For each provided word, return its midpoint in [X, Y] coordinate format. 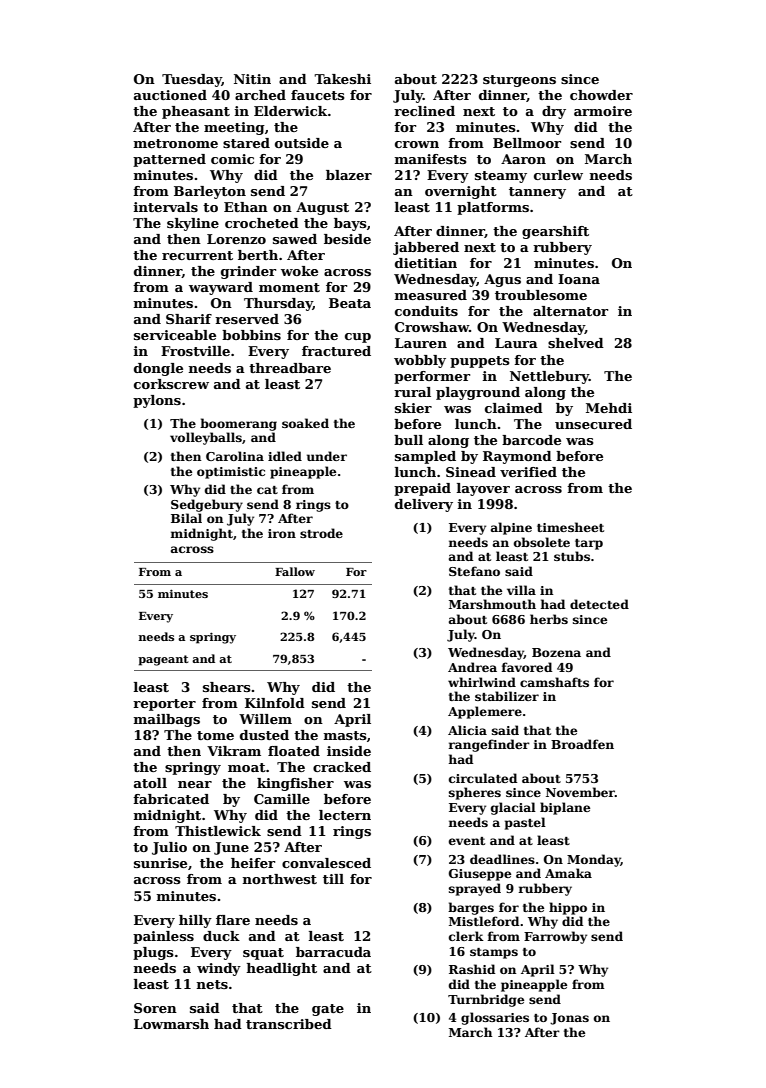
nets [212, 984]
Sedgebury [207, 505]
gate [328, 1010]
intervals [166, 207]
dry [554, 112]
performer [432, 377]
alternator [570, 311]
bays [350, 224]
